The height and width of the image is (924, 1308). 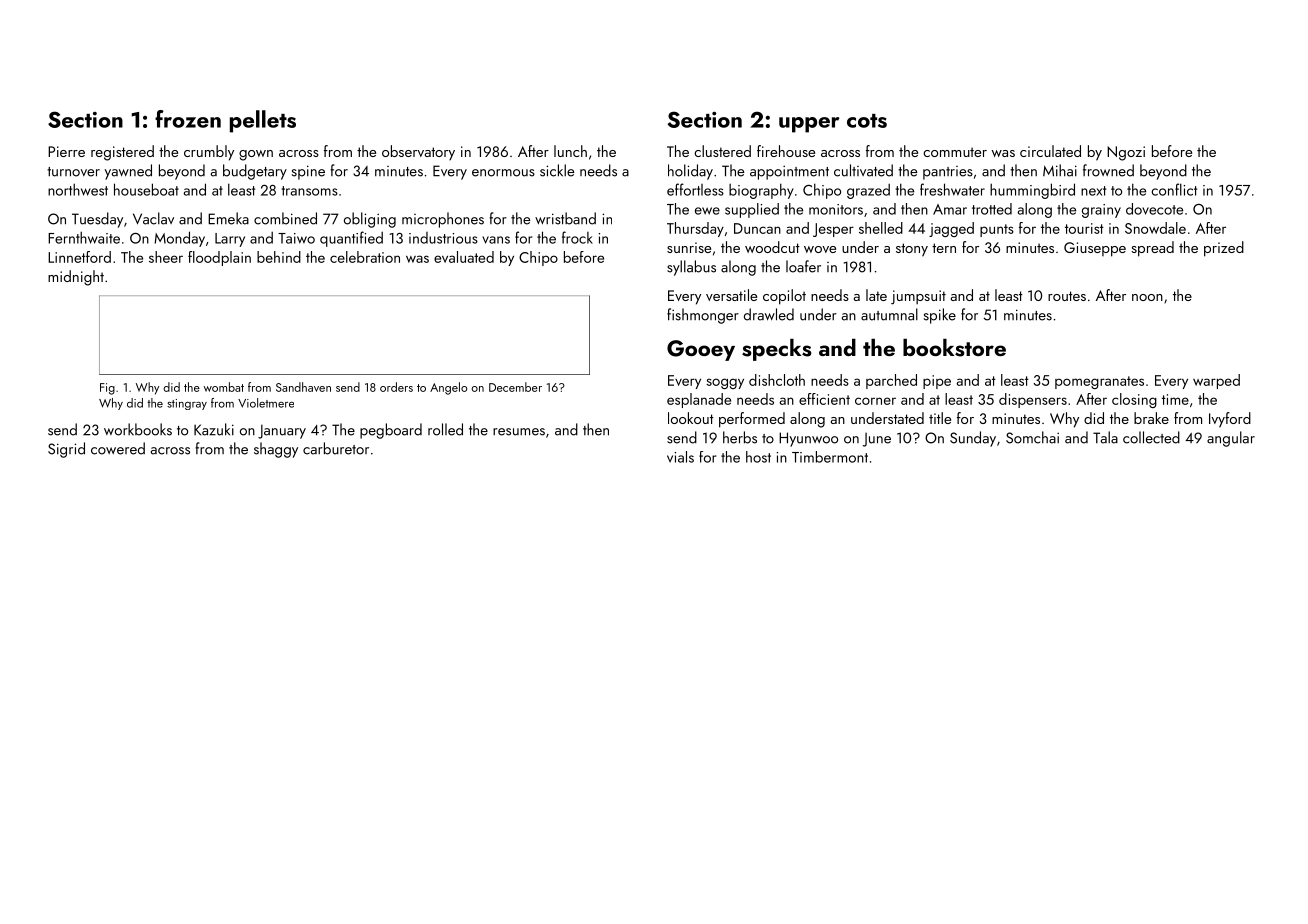 I want to click on combined, so click(x=285, y=218).
